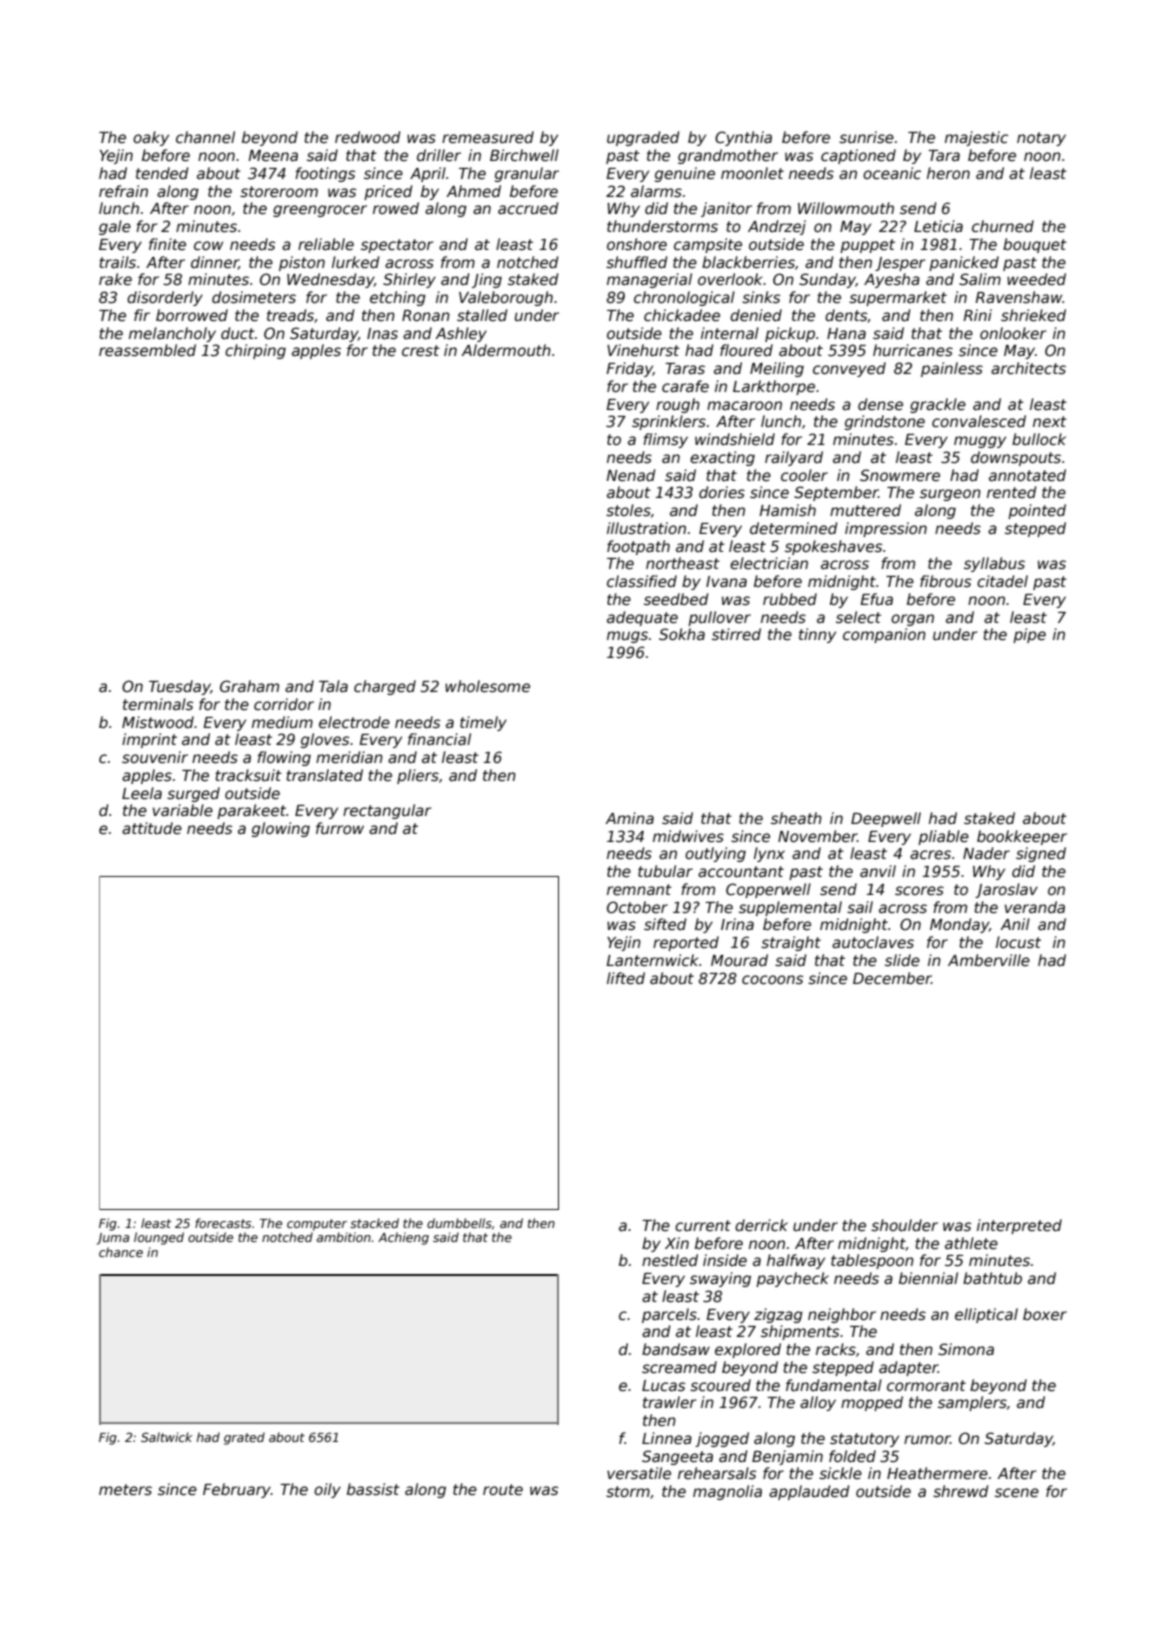  I want to click on ambition, so click(344, 1237).
